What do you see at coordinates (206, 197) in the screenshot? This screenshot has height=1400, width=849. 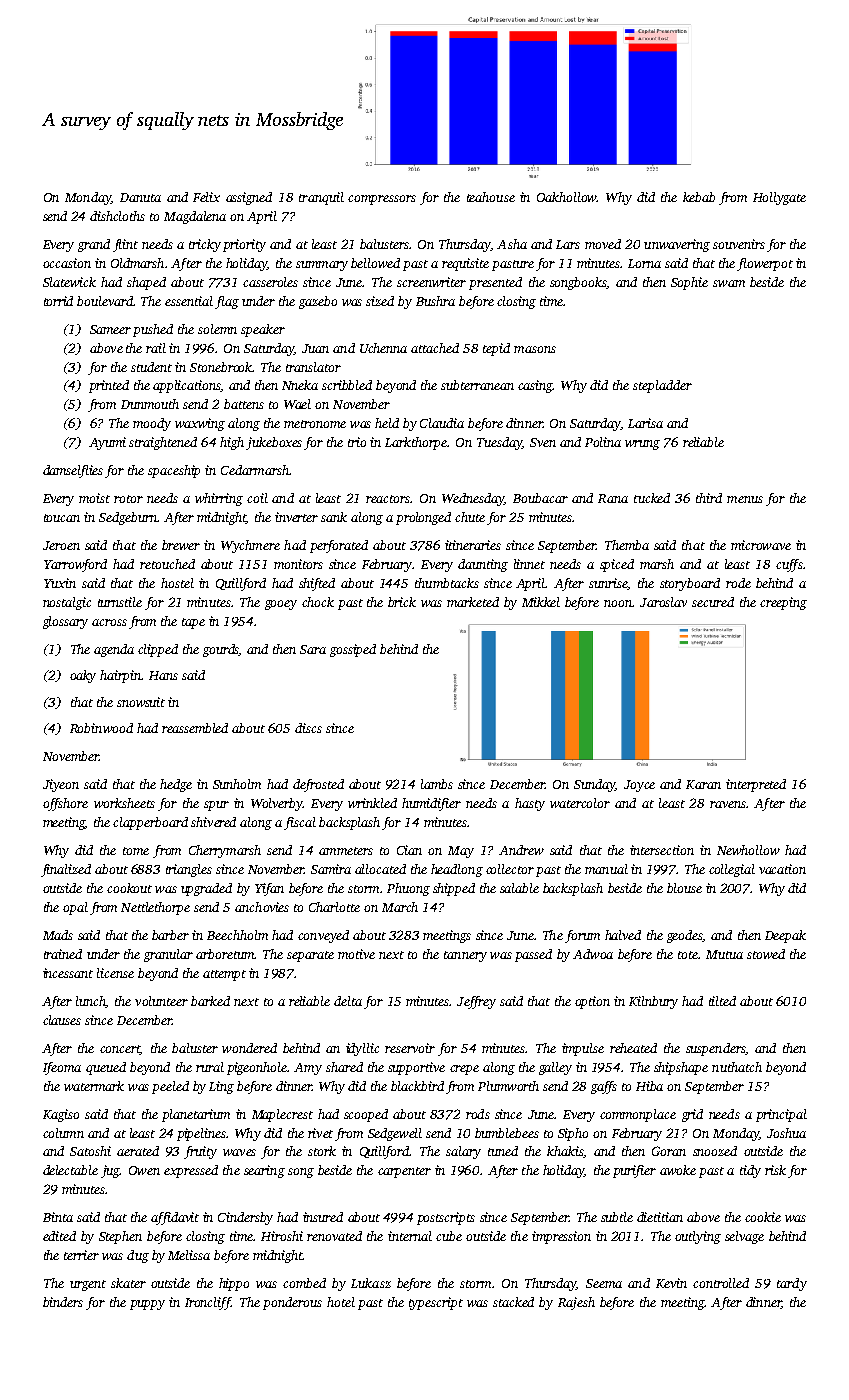 I see `Felix` at bounding box center [206, 197].
